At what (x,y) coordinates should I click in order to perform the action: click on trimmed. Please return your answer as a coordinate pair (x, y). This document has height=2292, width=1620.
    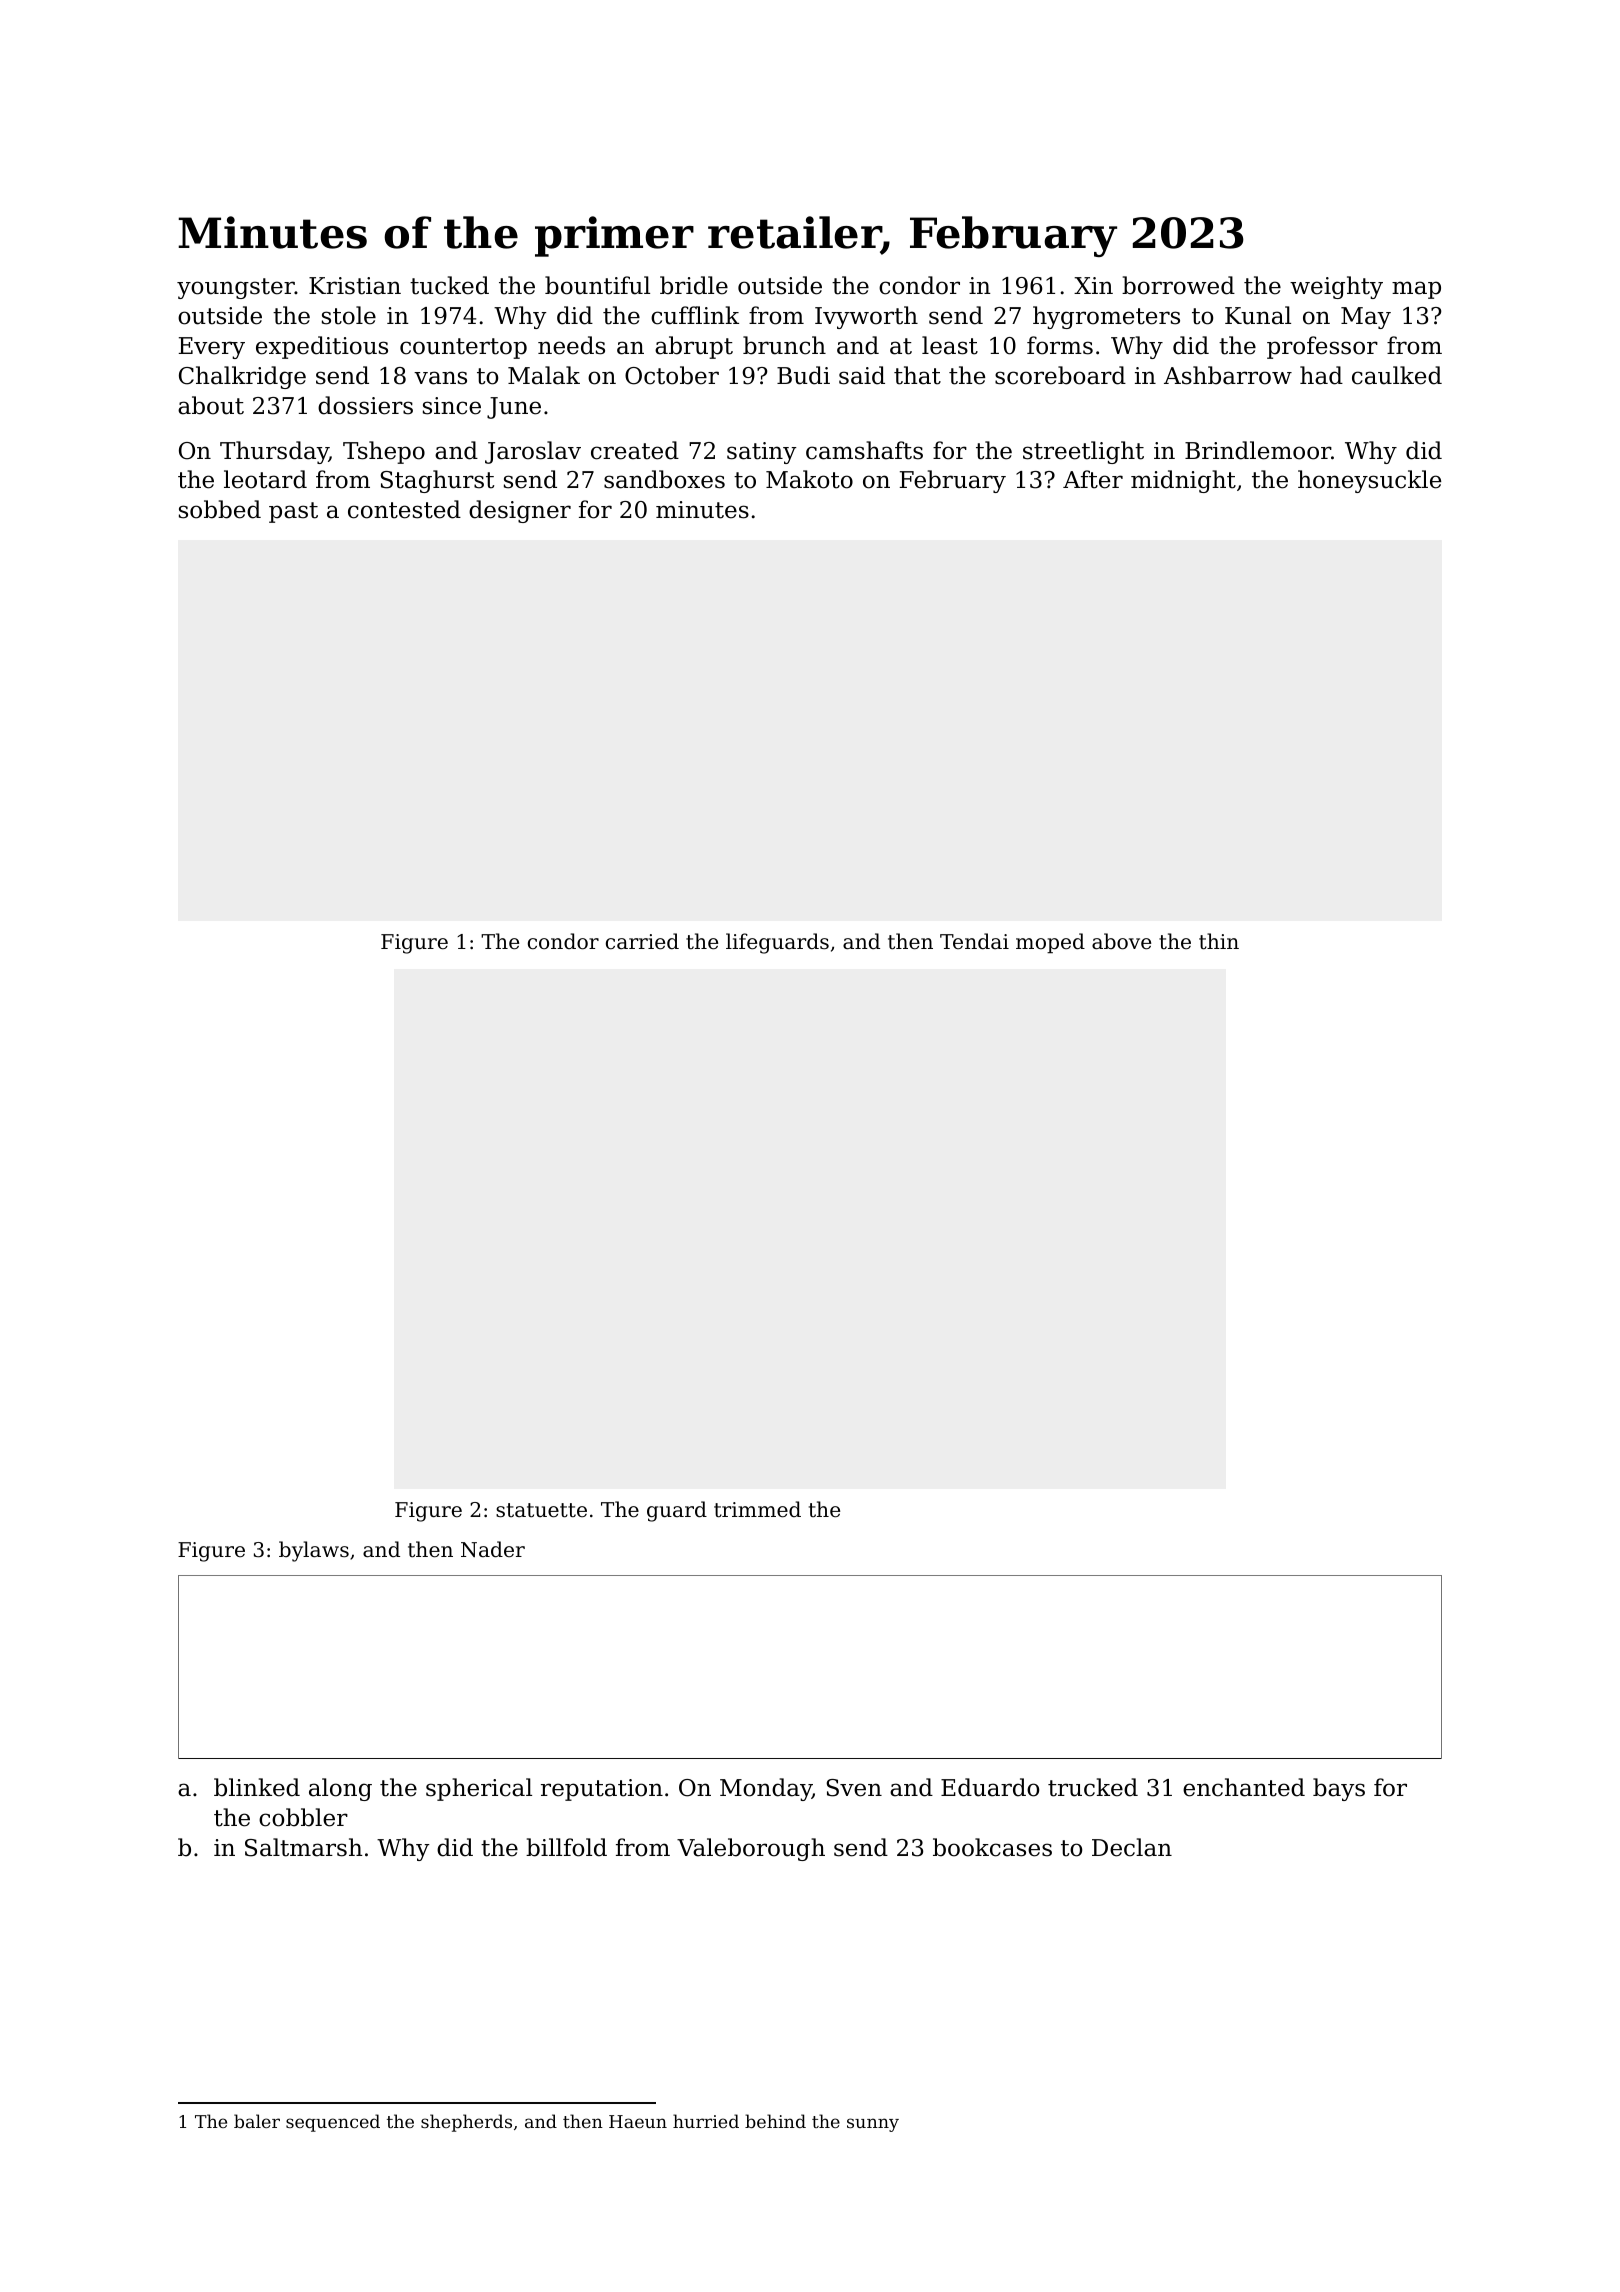
    Looking at the image, I should click on (757, 1509).
